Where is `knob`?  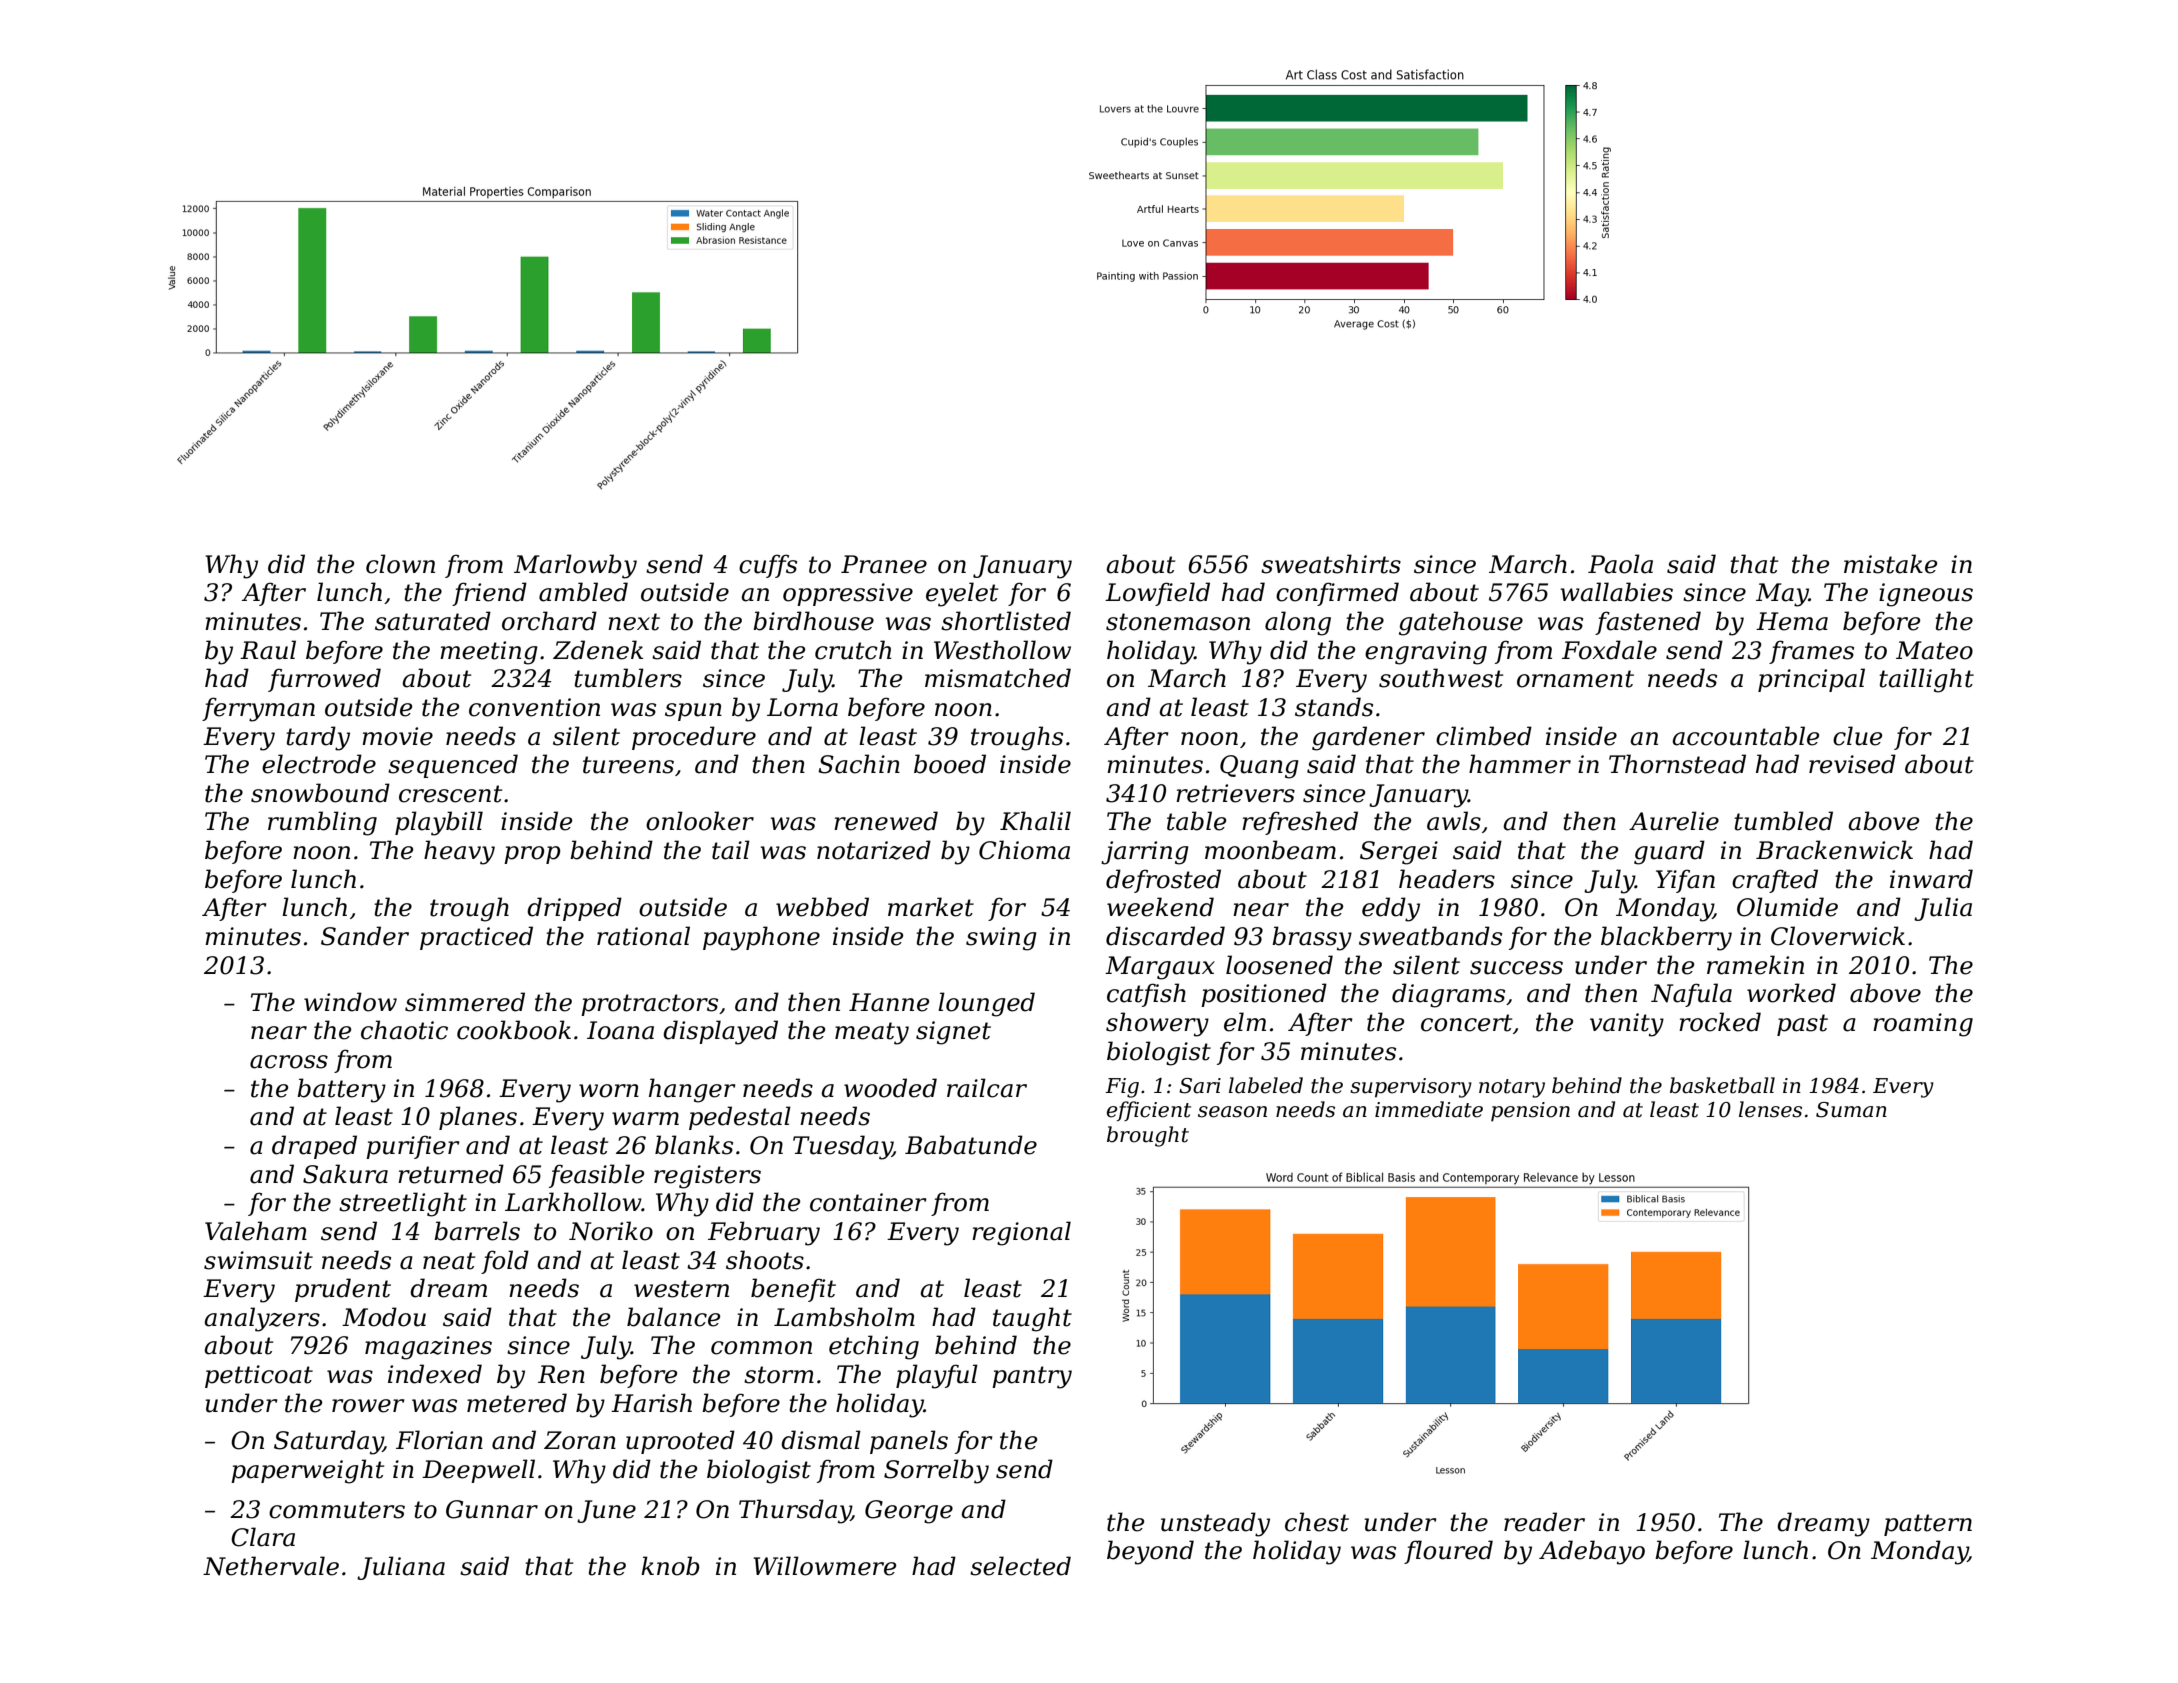 knob is located at coordinates (670, 1566).
